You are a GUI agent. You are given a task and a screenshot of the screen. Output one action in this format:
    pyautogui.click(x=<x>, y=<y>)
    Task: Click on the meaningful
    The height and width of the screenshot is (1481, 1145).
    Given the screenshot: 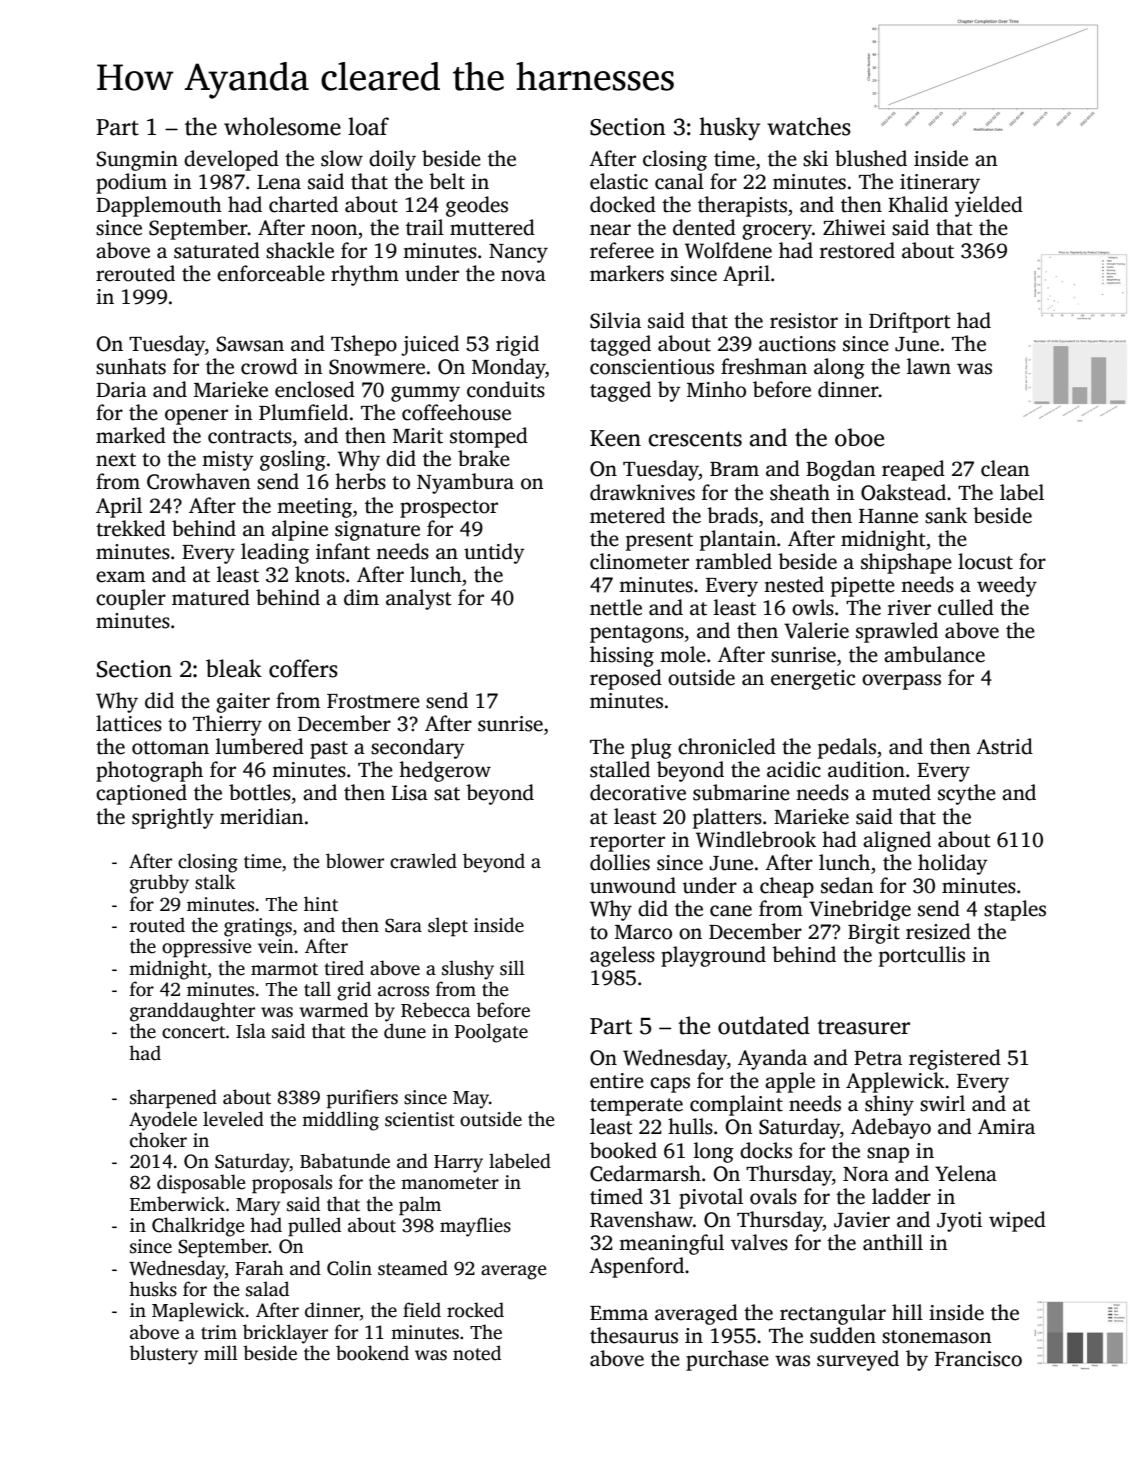 What is the action you would take?
    pyautogui.click(x=671, y=1244)
